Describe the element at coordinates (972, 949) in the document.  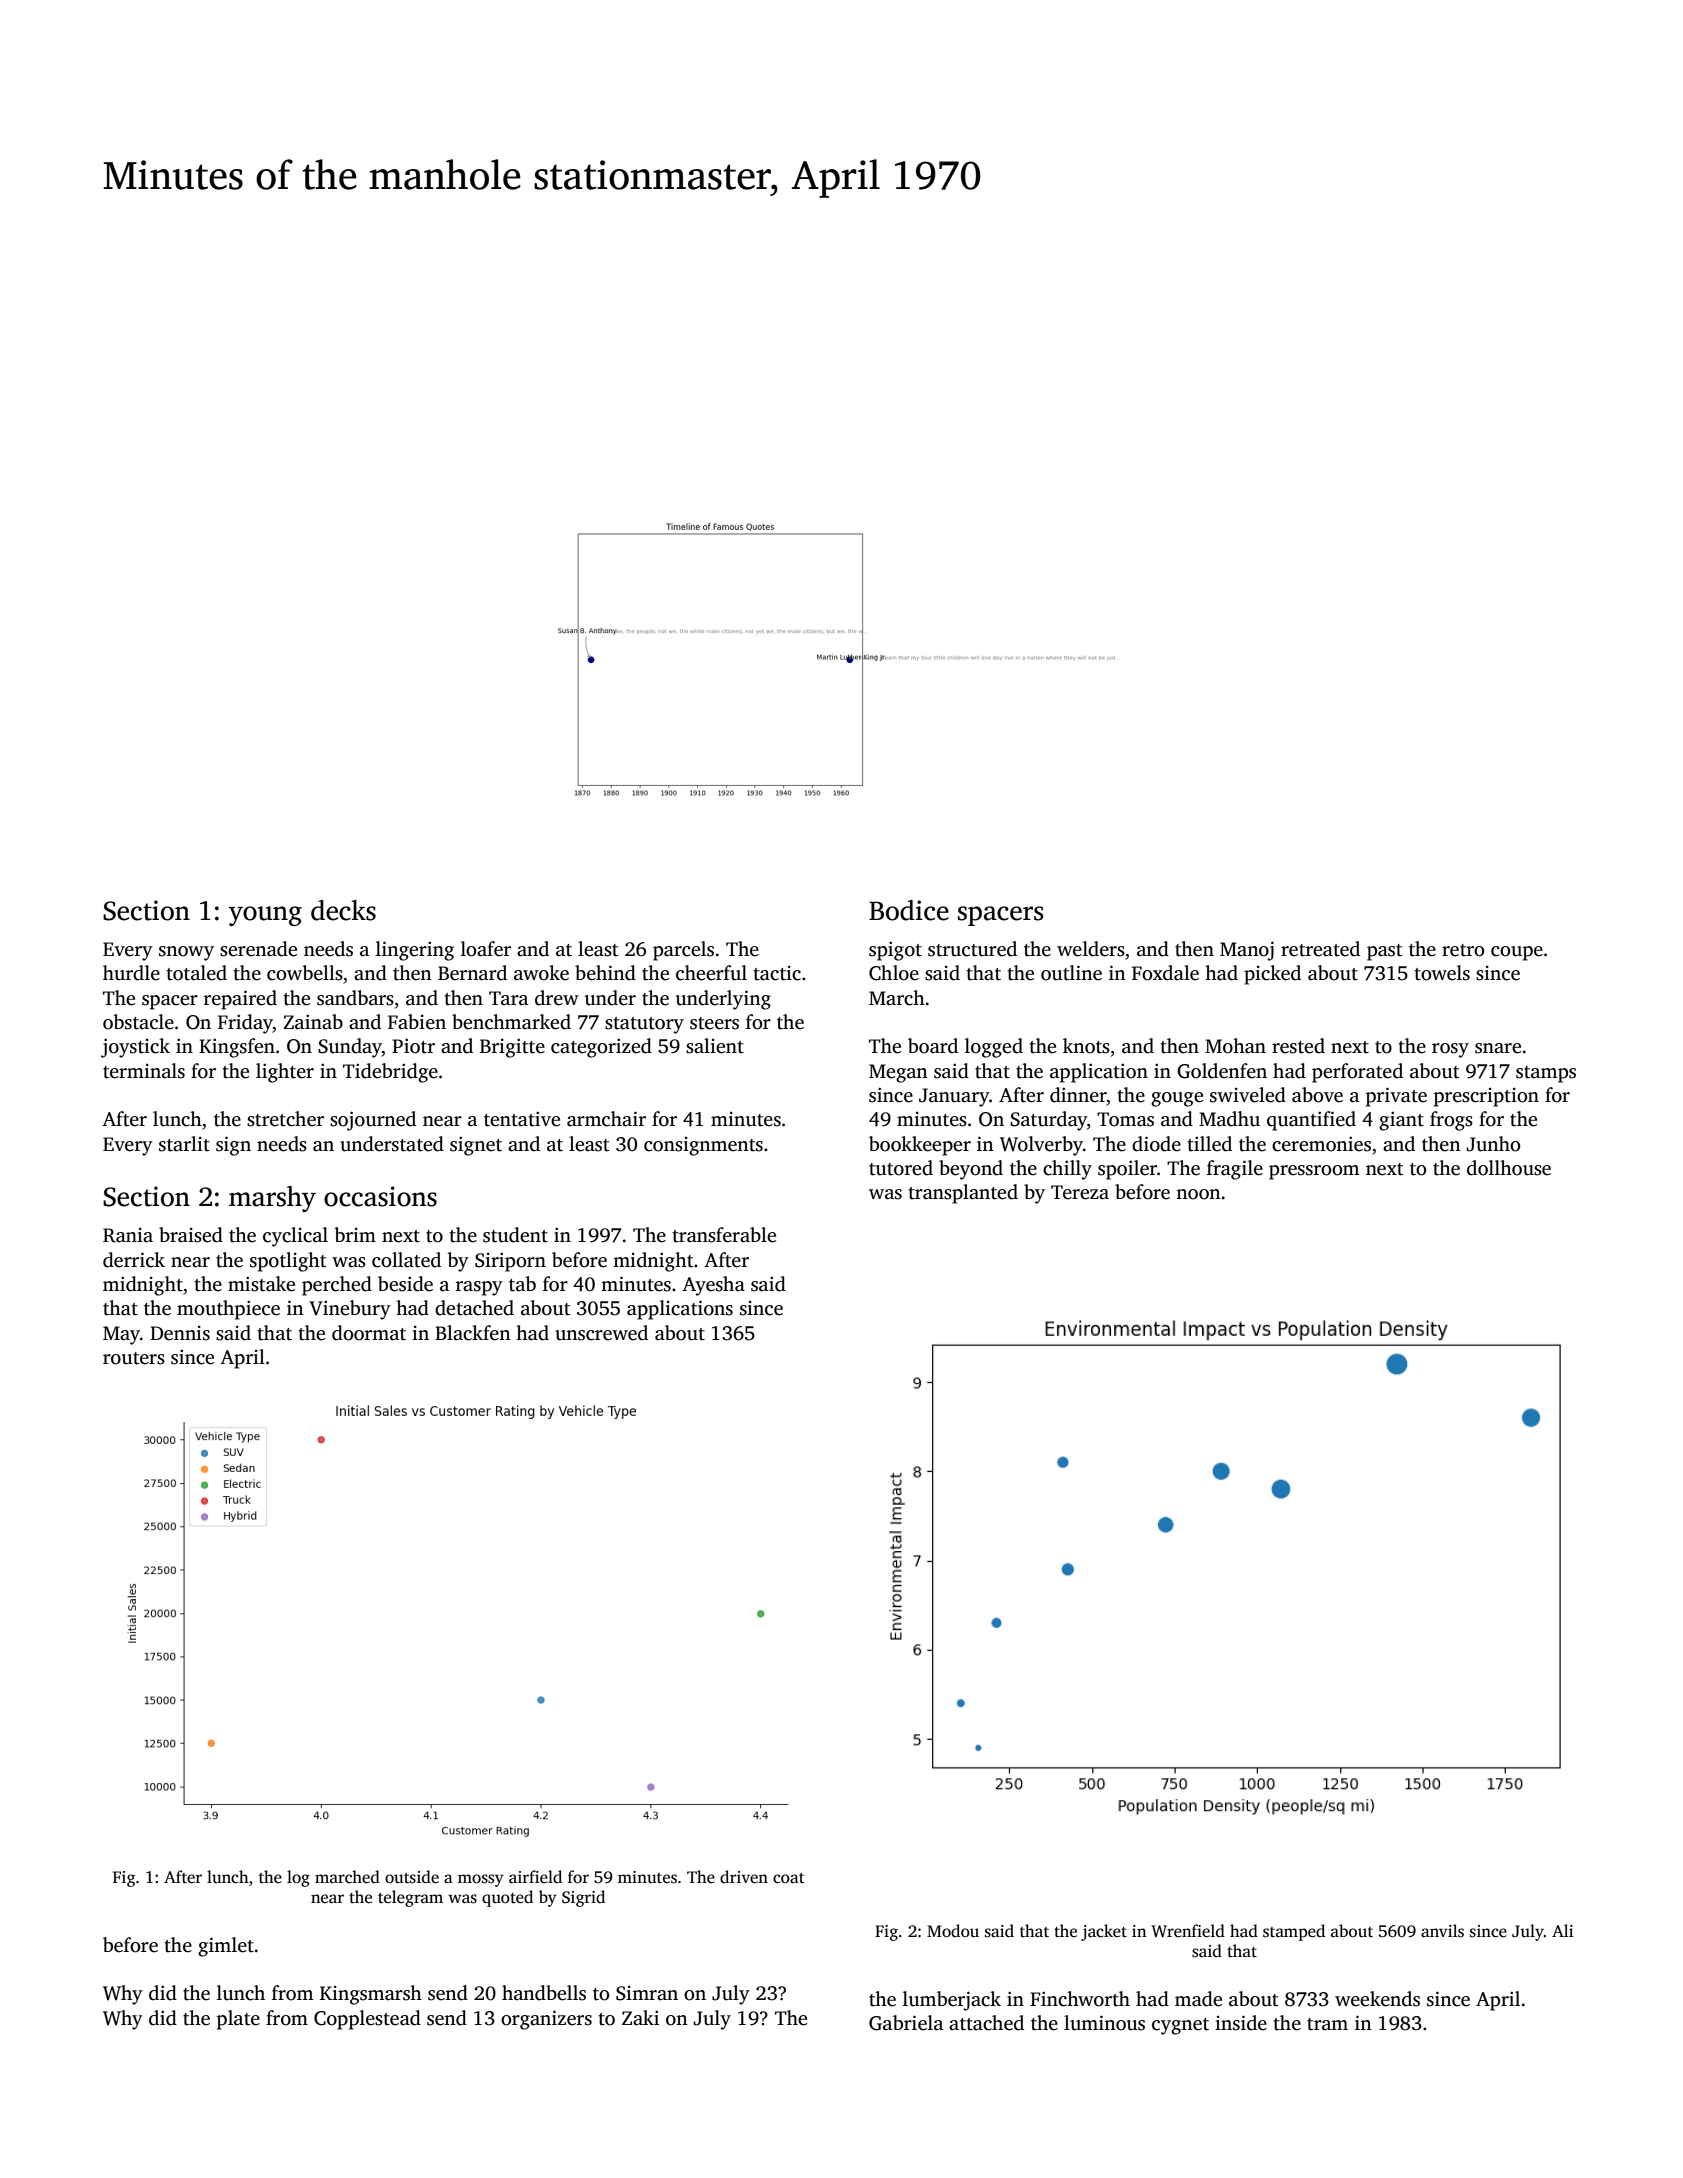
I see `structured` at that location.
